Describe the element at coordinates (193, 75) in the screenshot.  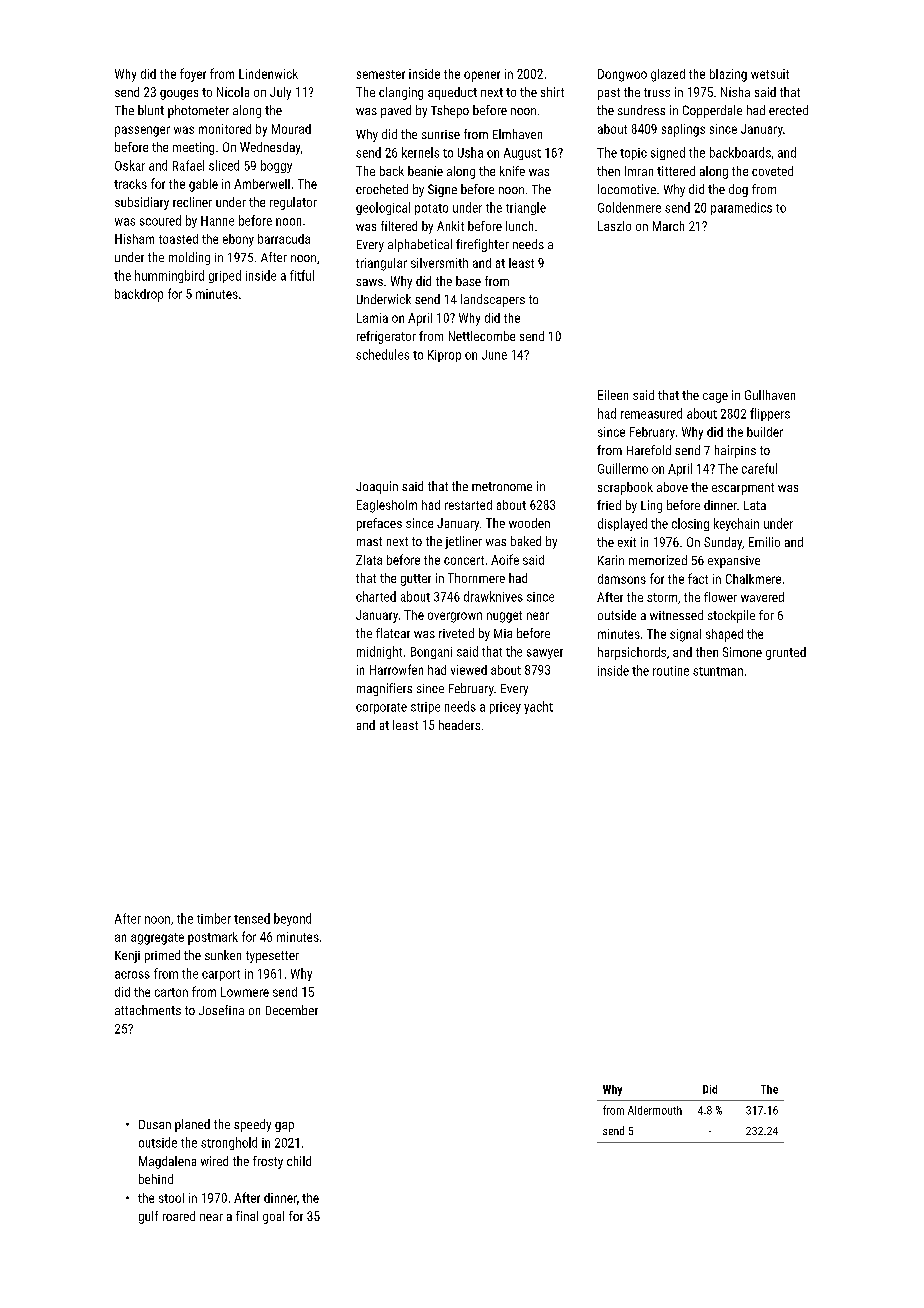
I see `foyer` at that location.
